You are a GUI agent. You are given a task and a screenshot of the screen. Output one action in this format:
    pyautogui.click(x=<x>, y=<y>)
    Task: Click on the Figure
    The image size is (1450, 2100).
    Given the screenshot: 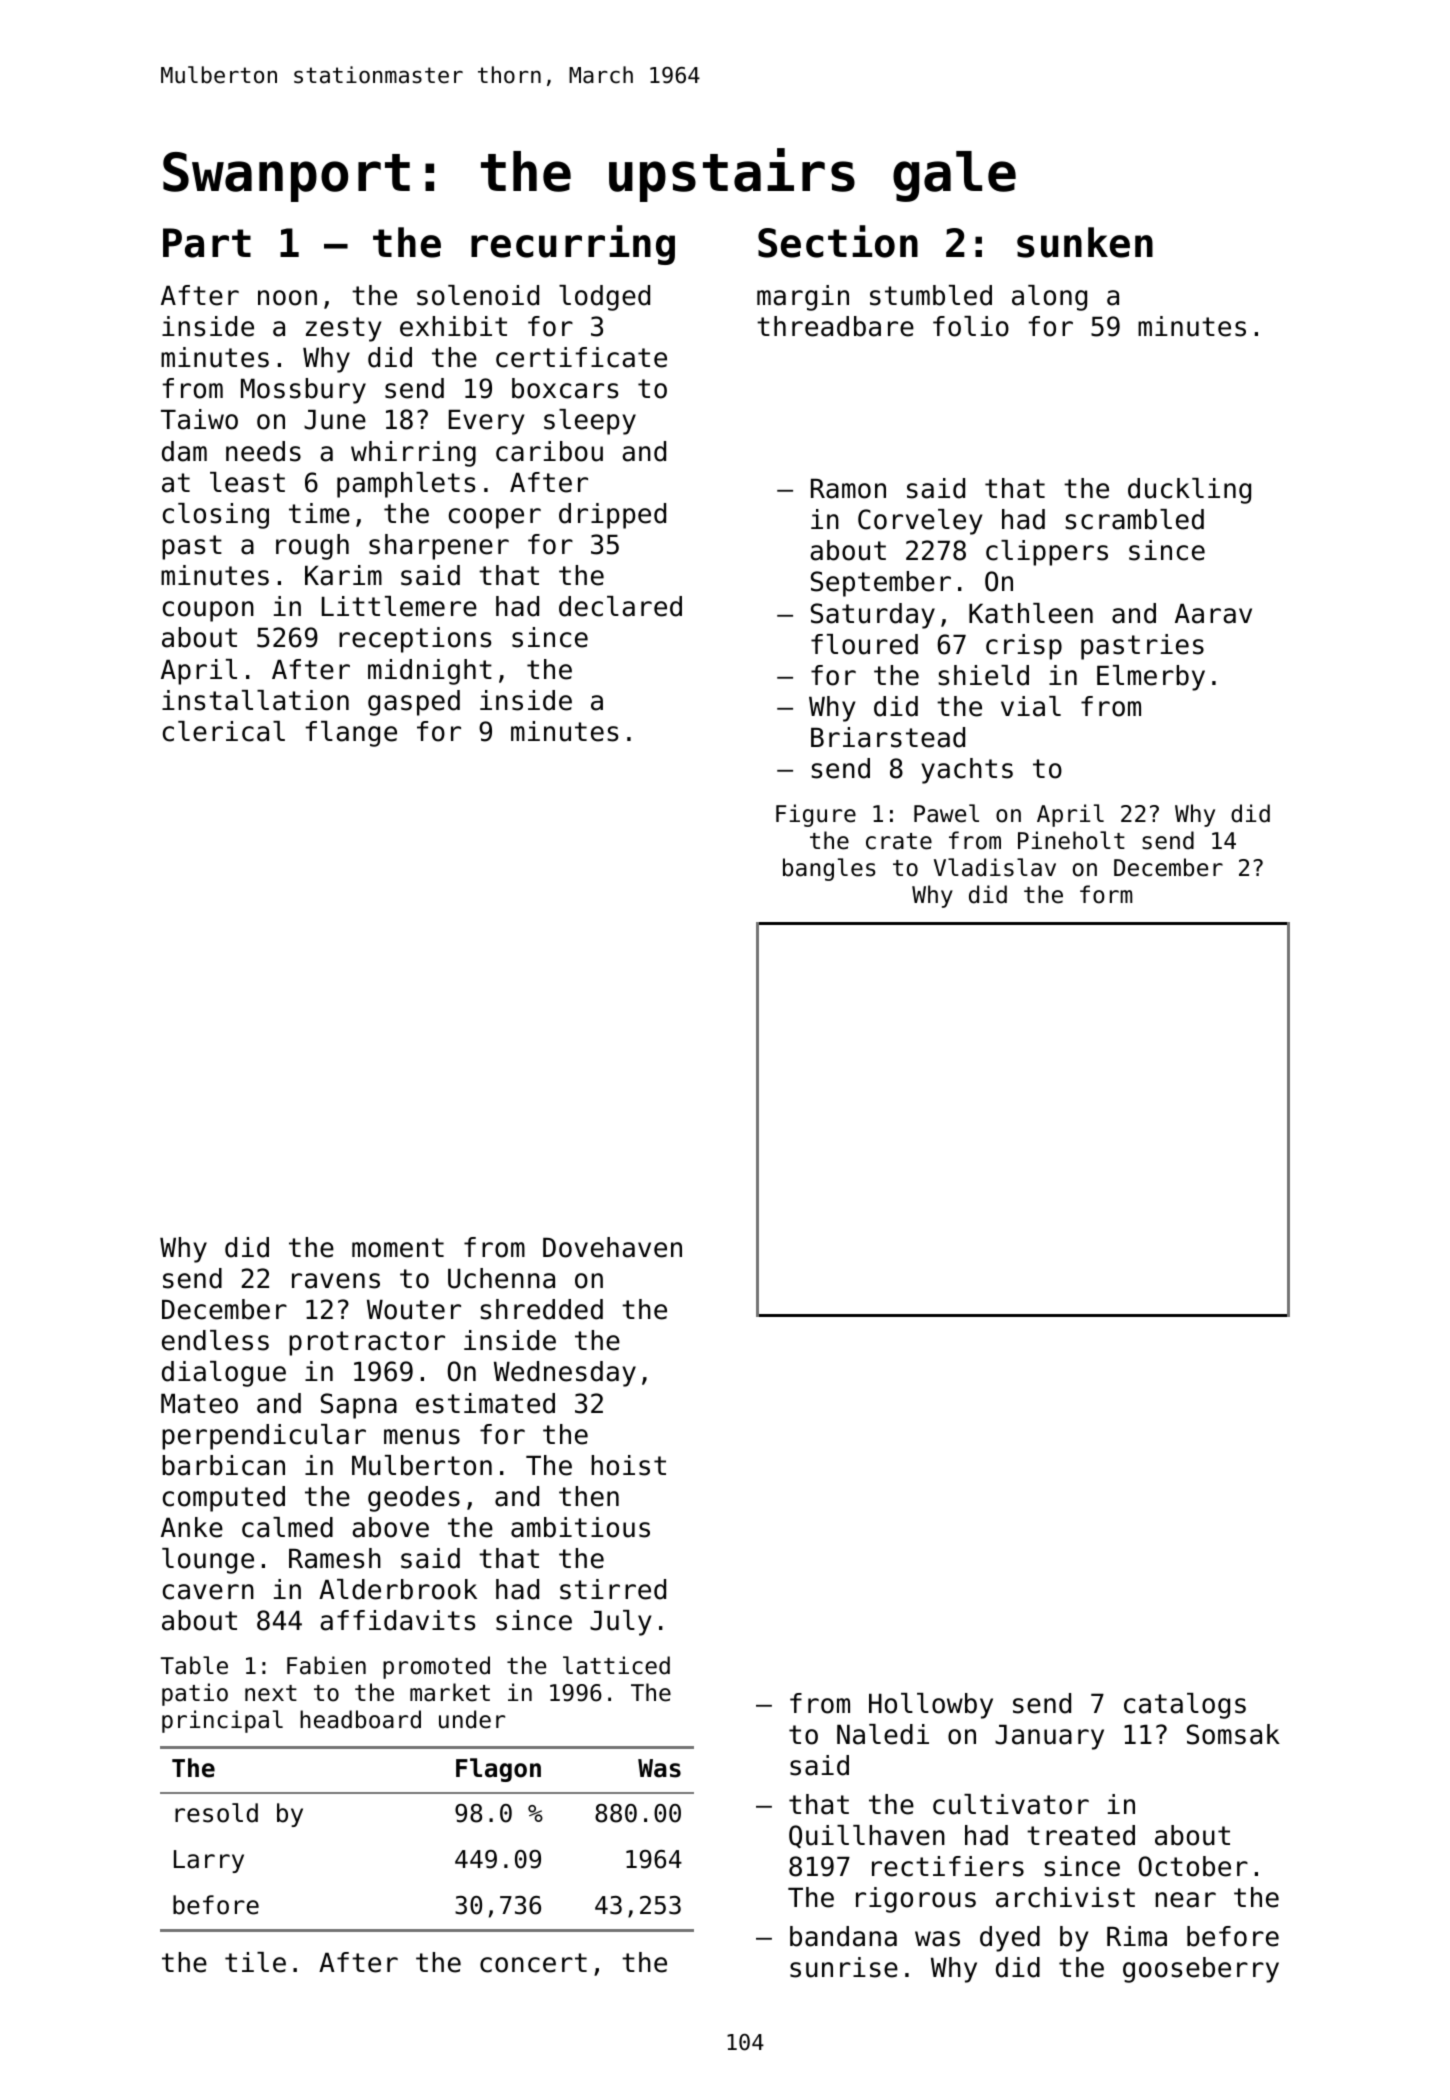 What is the action you would take?
    pyautogui.click(x=816, y=815)
